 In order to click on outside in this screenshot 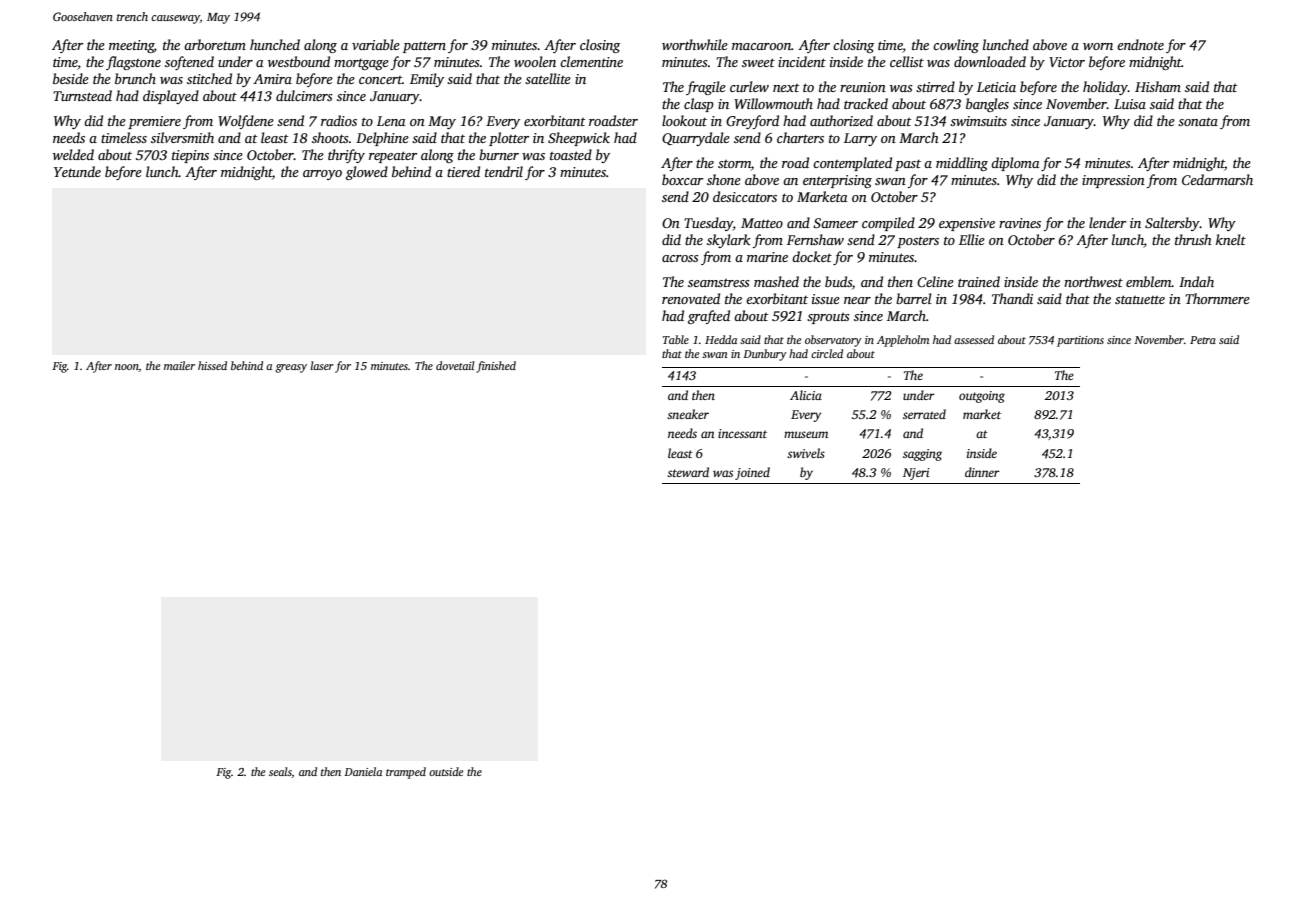, I will do `click(446, 771)`.
